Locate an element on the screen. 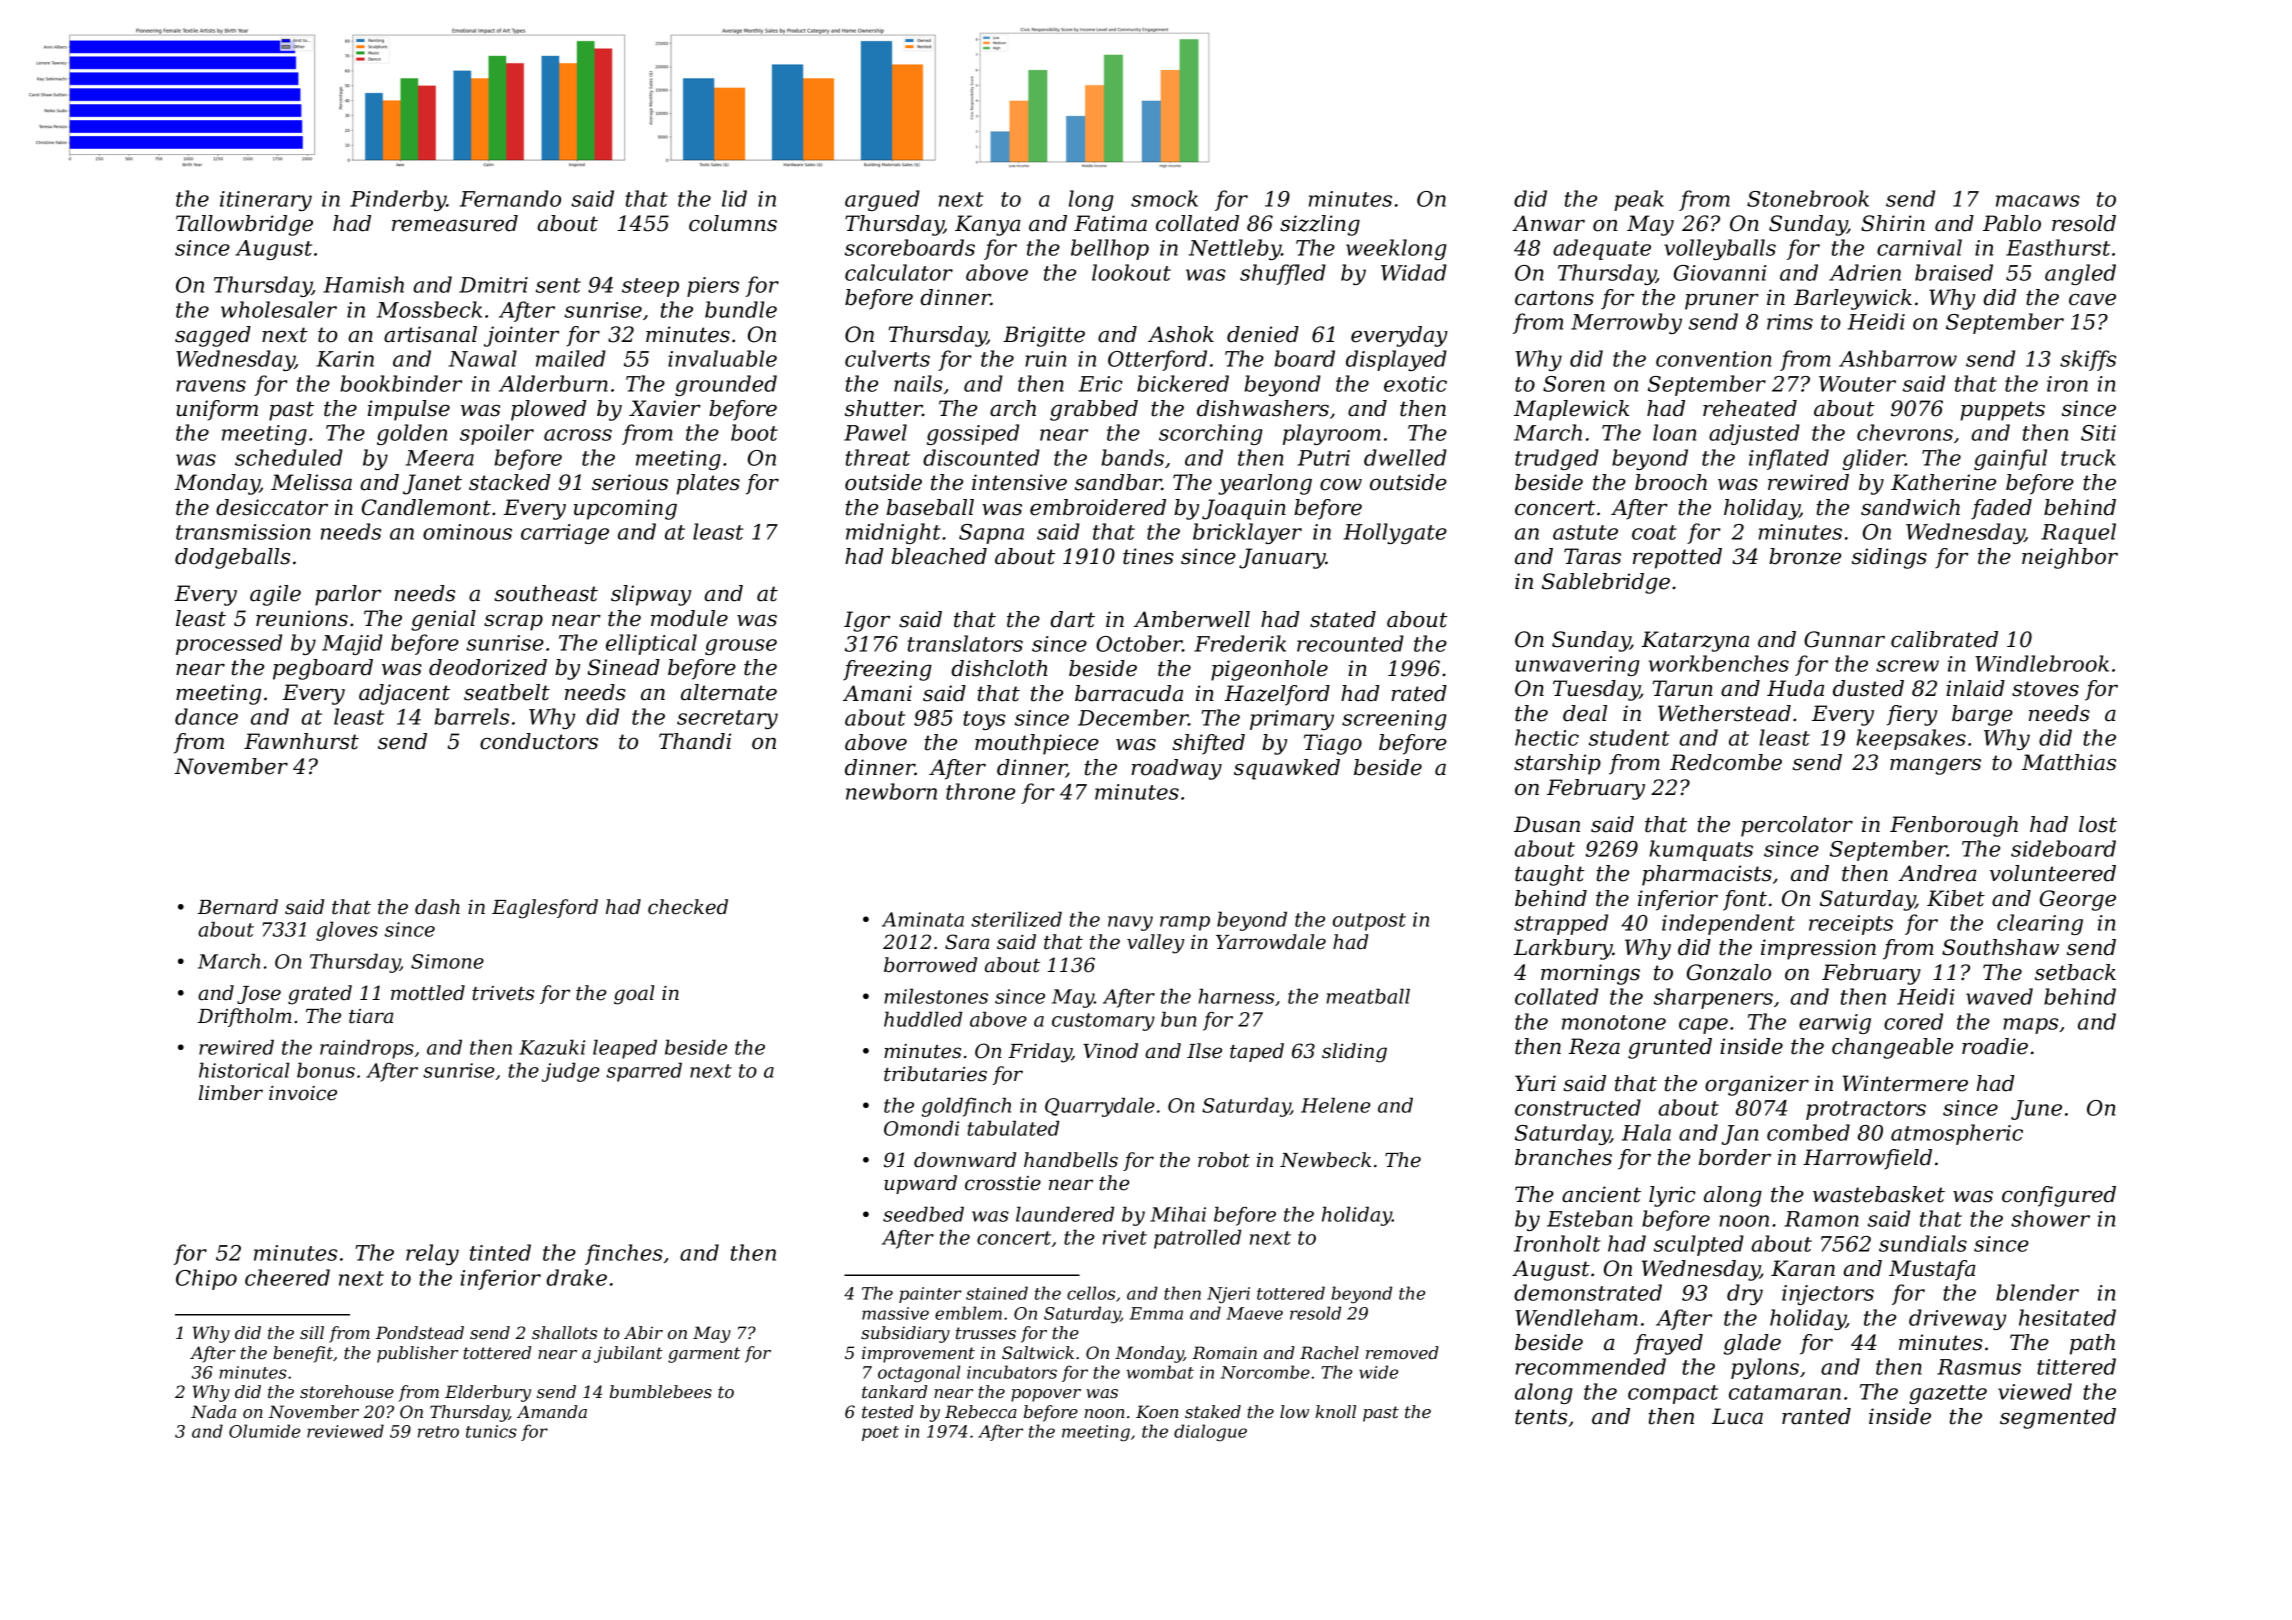  Tallowbridge is located at coordinates (244, 225).
